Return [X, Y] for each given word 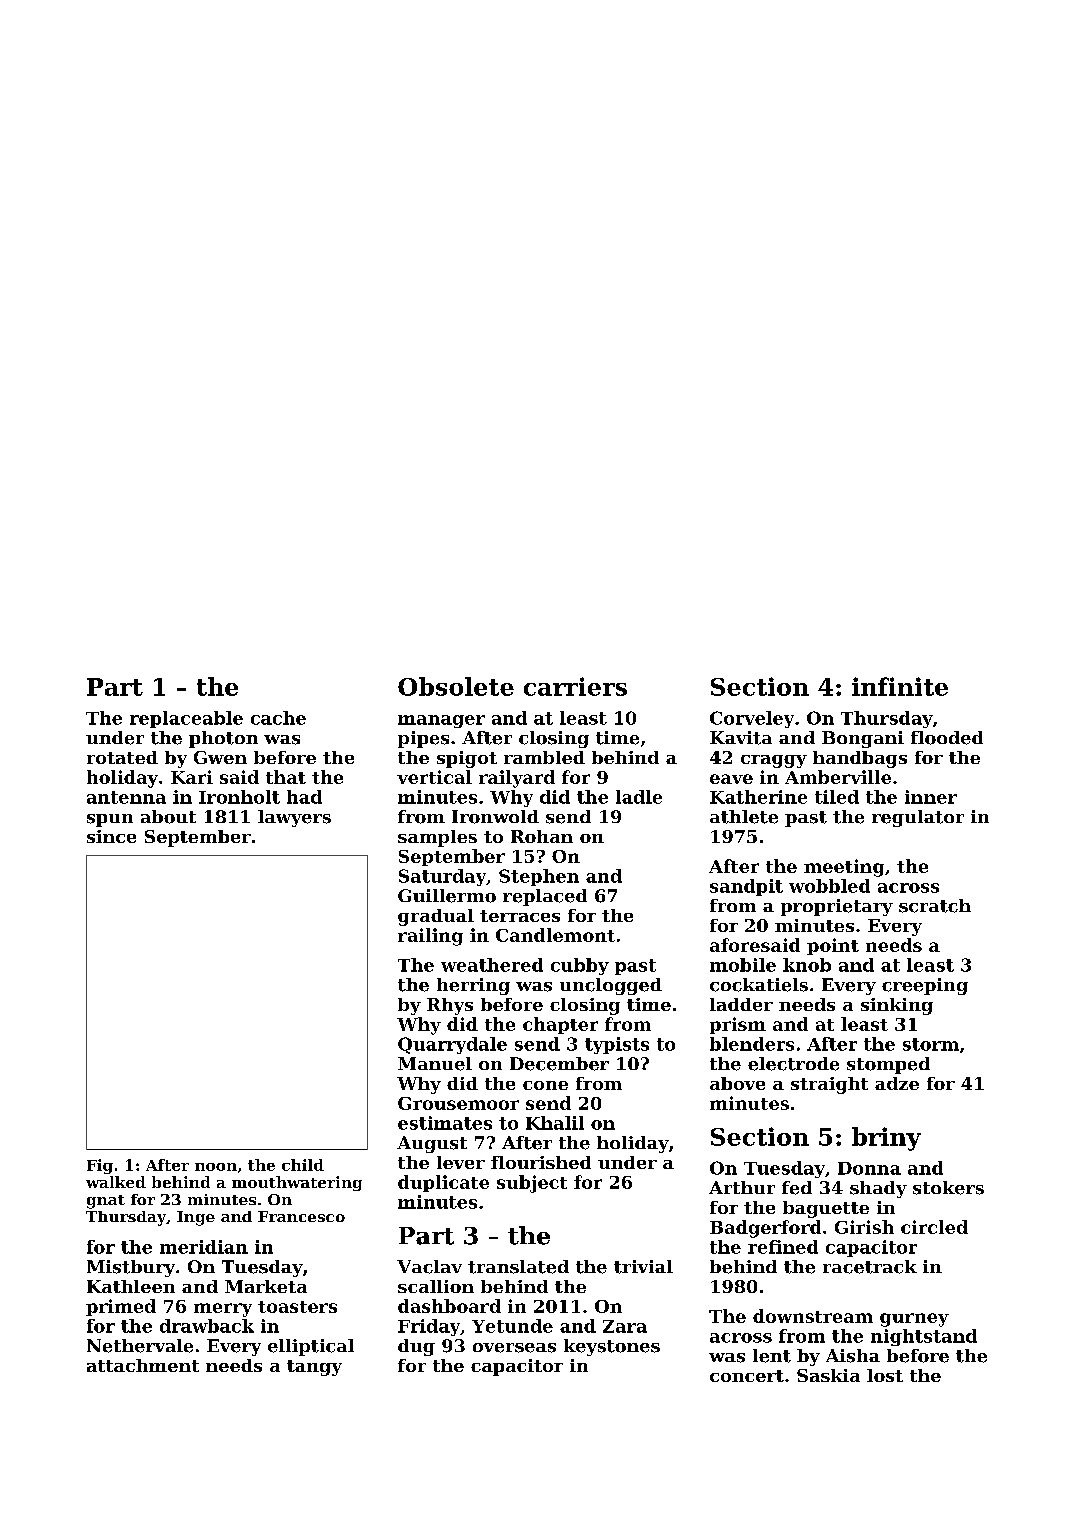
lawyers [294, 818]
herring [473, 986]
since [111, 836]
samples [437, 838]
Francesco [301, 1216]
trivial [643, 1267]
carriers [575, 686]
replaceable [186, 719]
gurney [914, 1320]
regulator [918, 818]
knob [807, 965]
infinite [900, 686]
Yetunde [512, 1326]
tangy [314, 1368]
